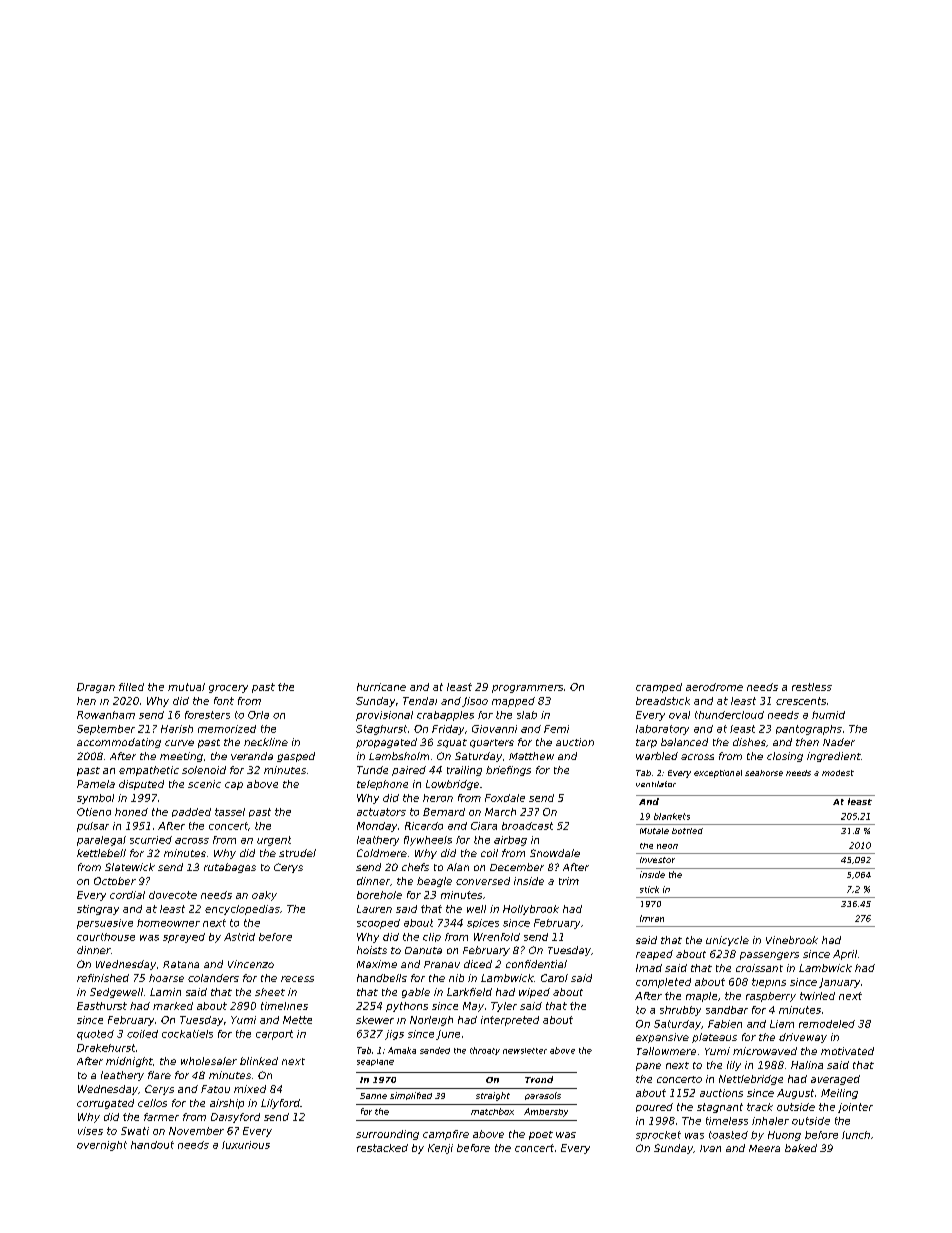  Describe the element at coordinates (372, 770) in the image. I see `Tunde` at that location.
